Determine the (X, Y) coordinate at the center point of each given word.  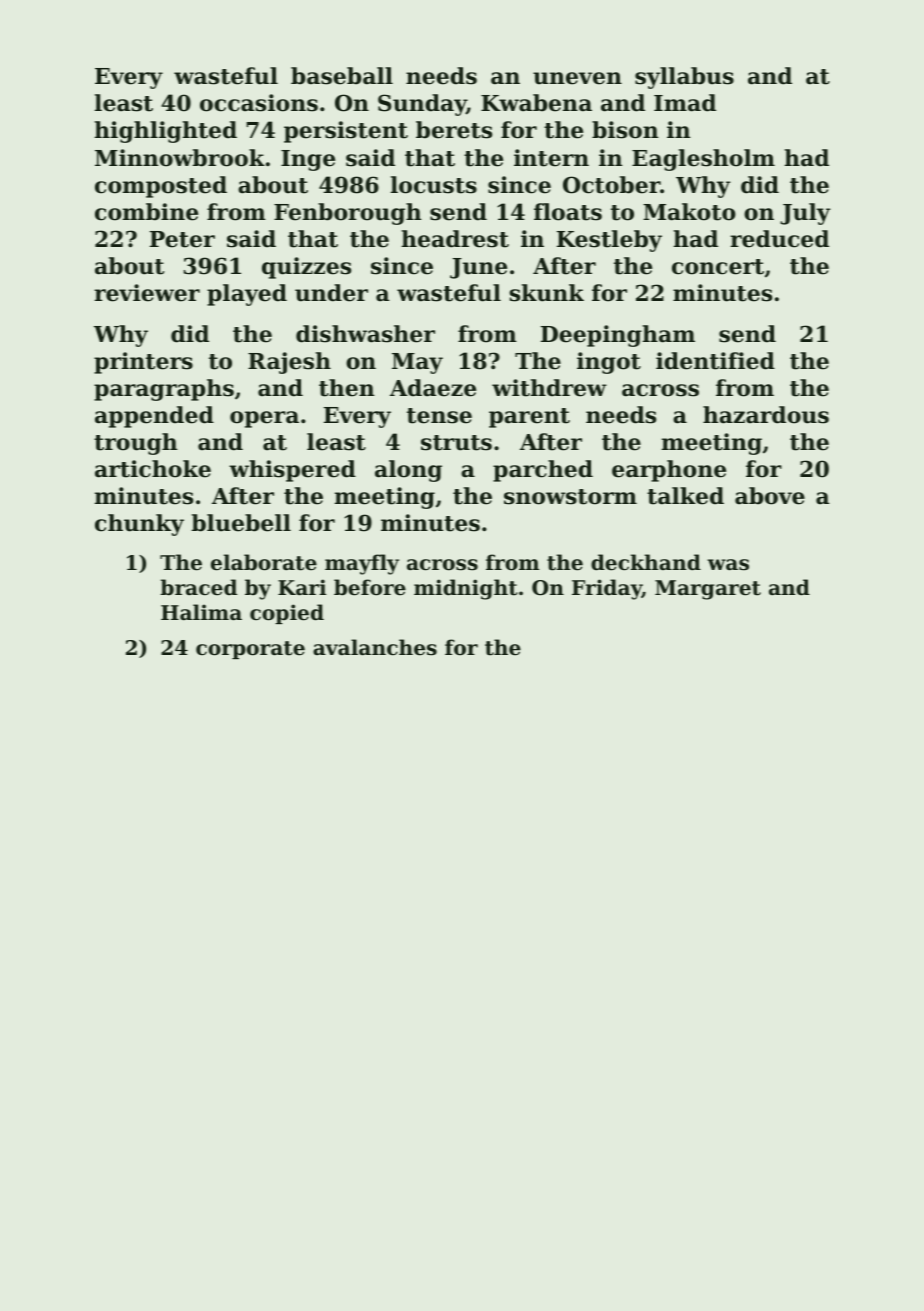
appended (154, 417)
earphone (669, 471)
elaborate (264, 562)
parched (543, 471)
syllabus (684, 78)
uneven (577, 78)
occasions (259, 103)
